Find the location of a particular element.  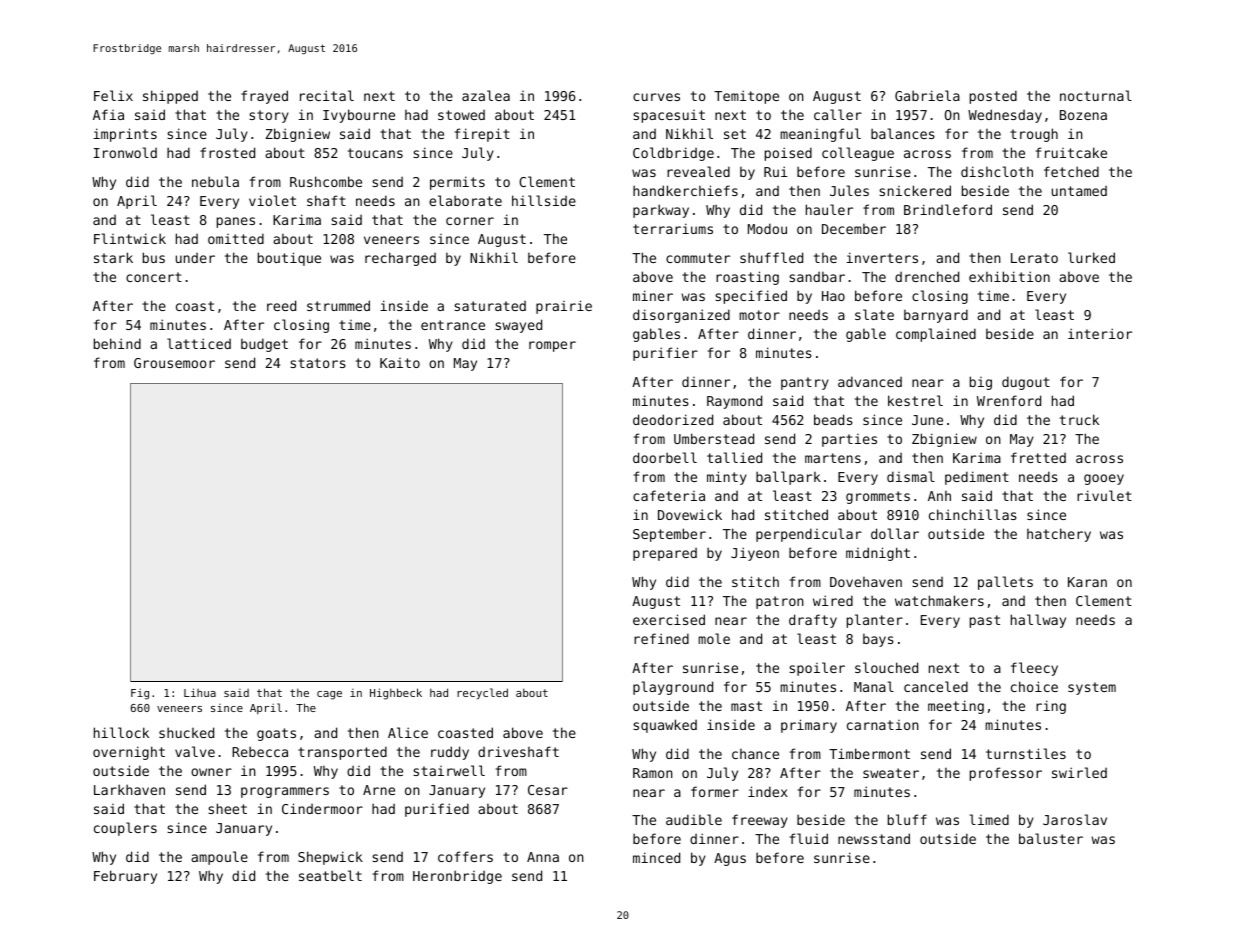

strummed is located at coordinates (338, 305).
